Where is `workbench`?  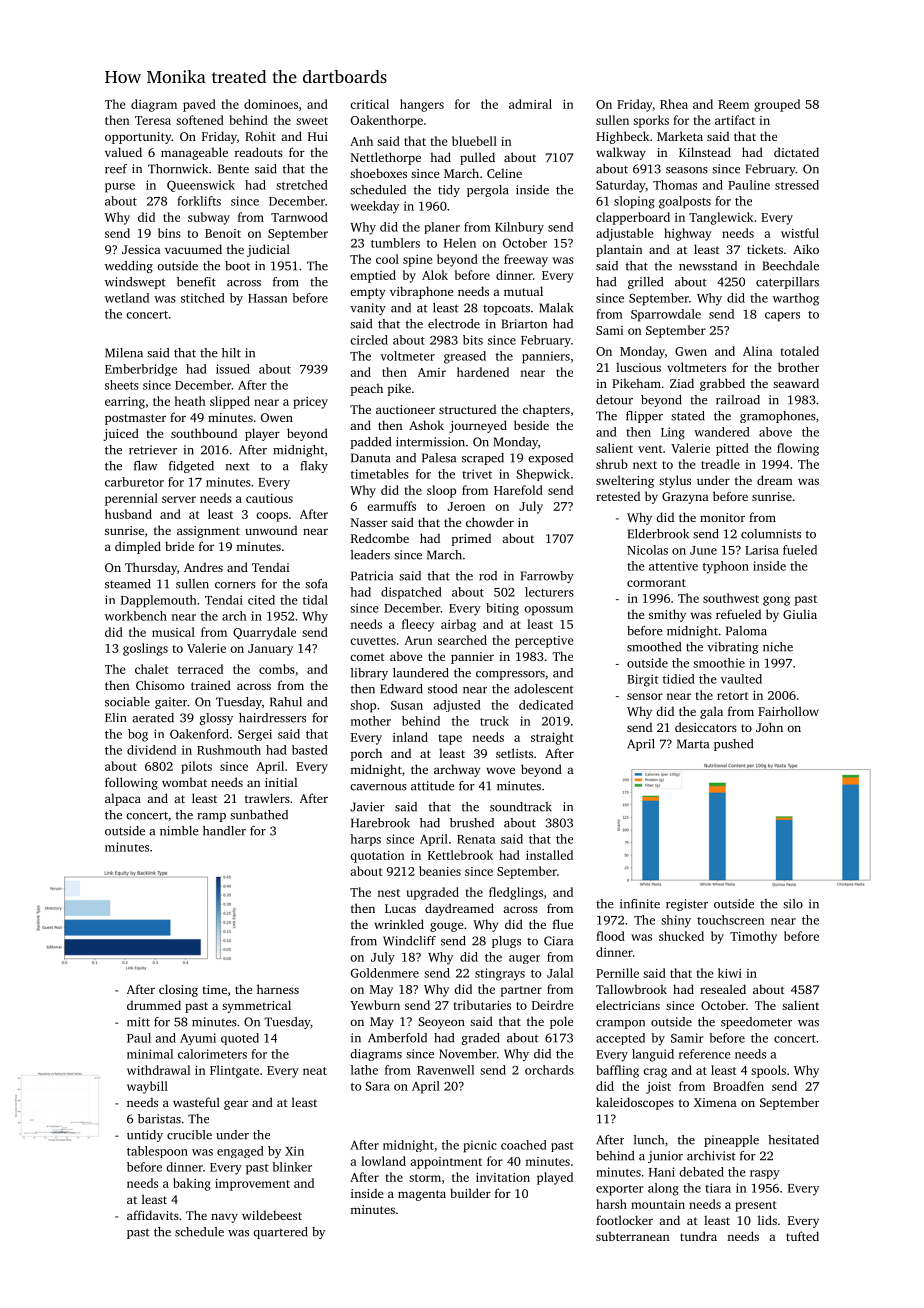 workbench is located at coordinates (136, 616).
